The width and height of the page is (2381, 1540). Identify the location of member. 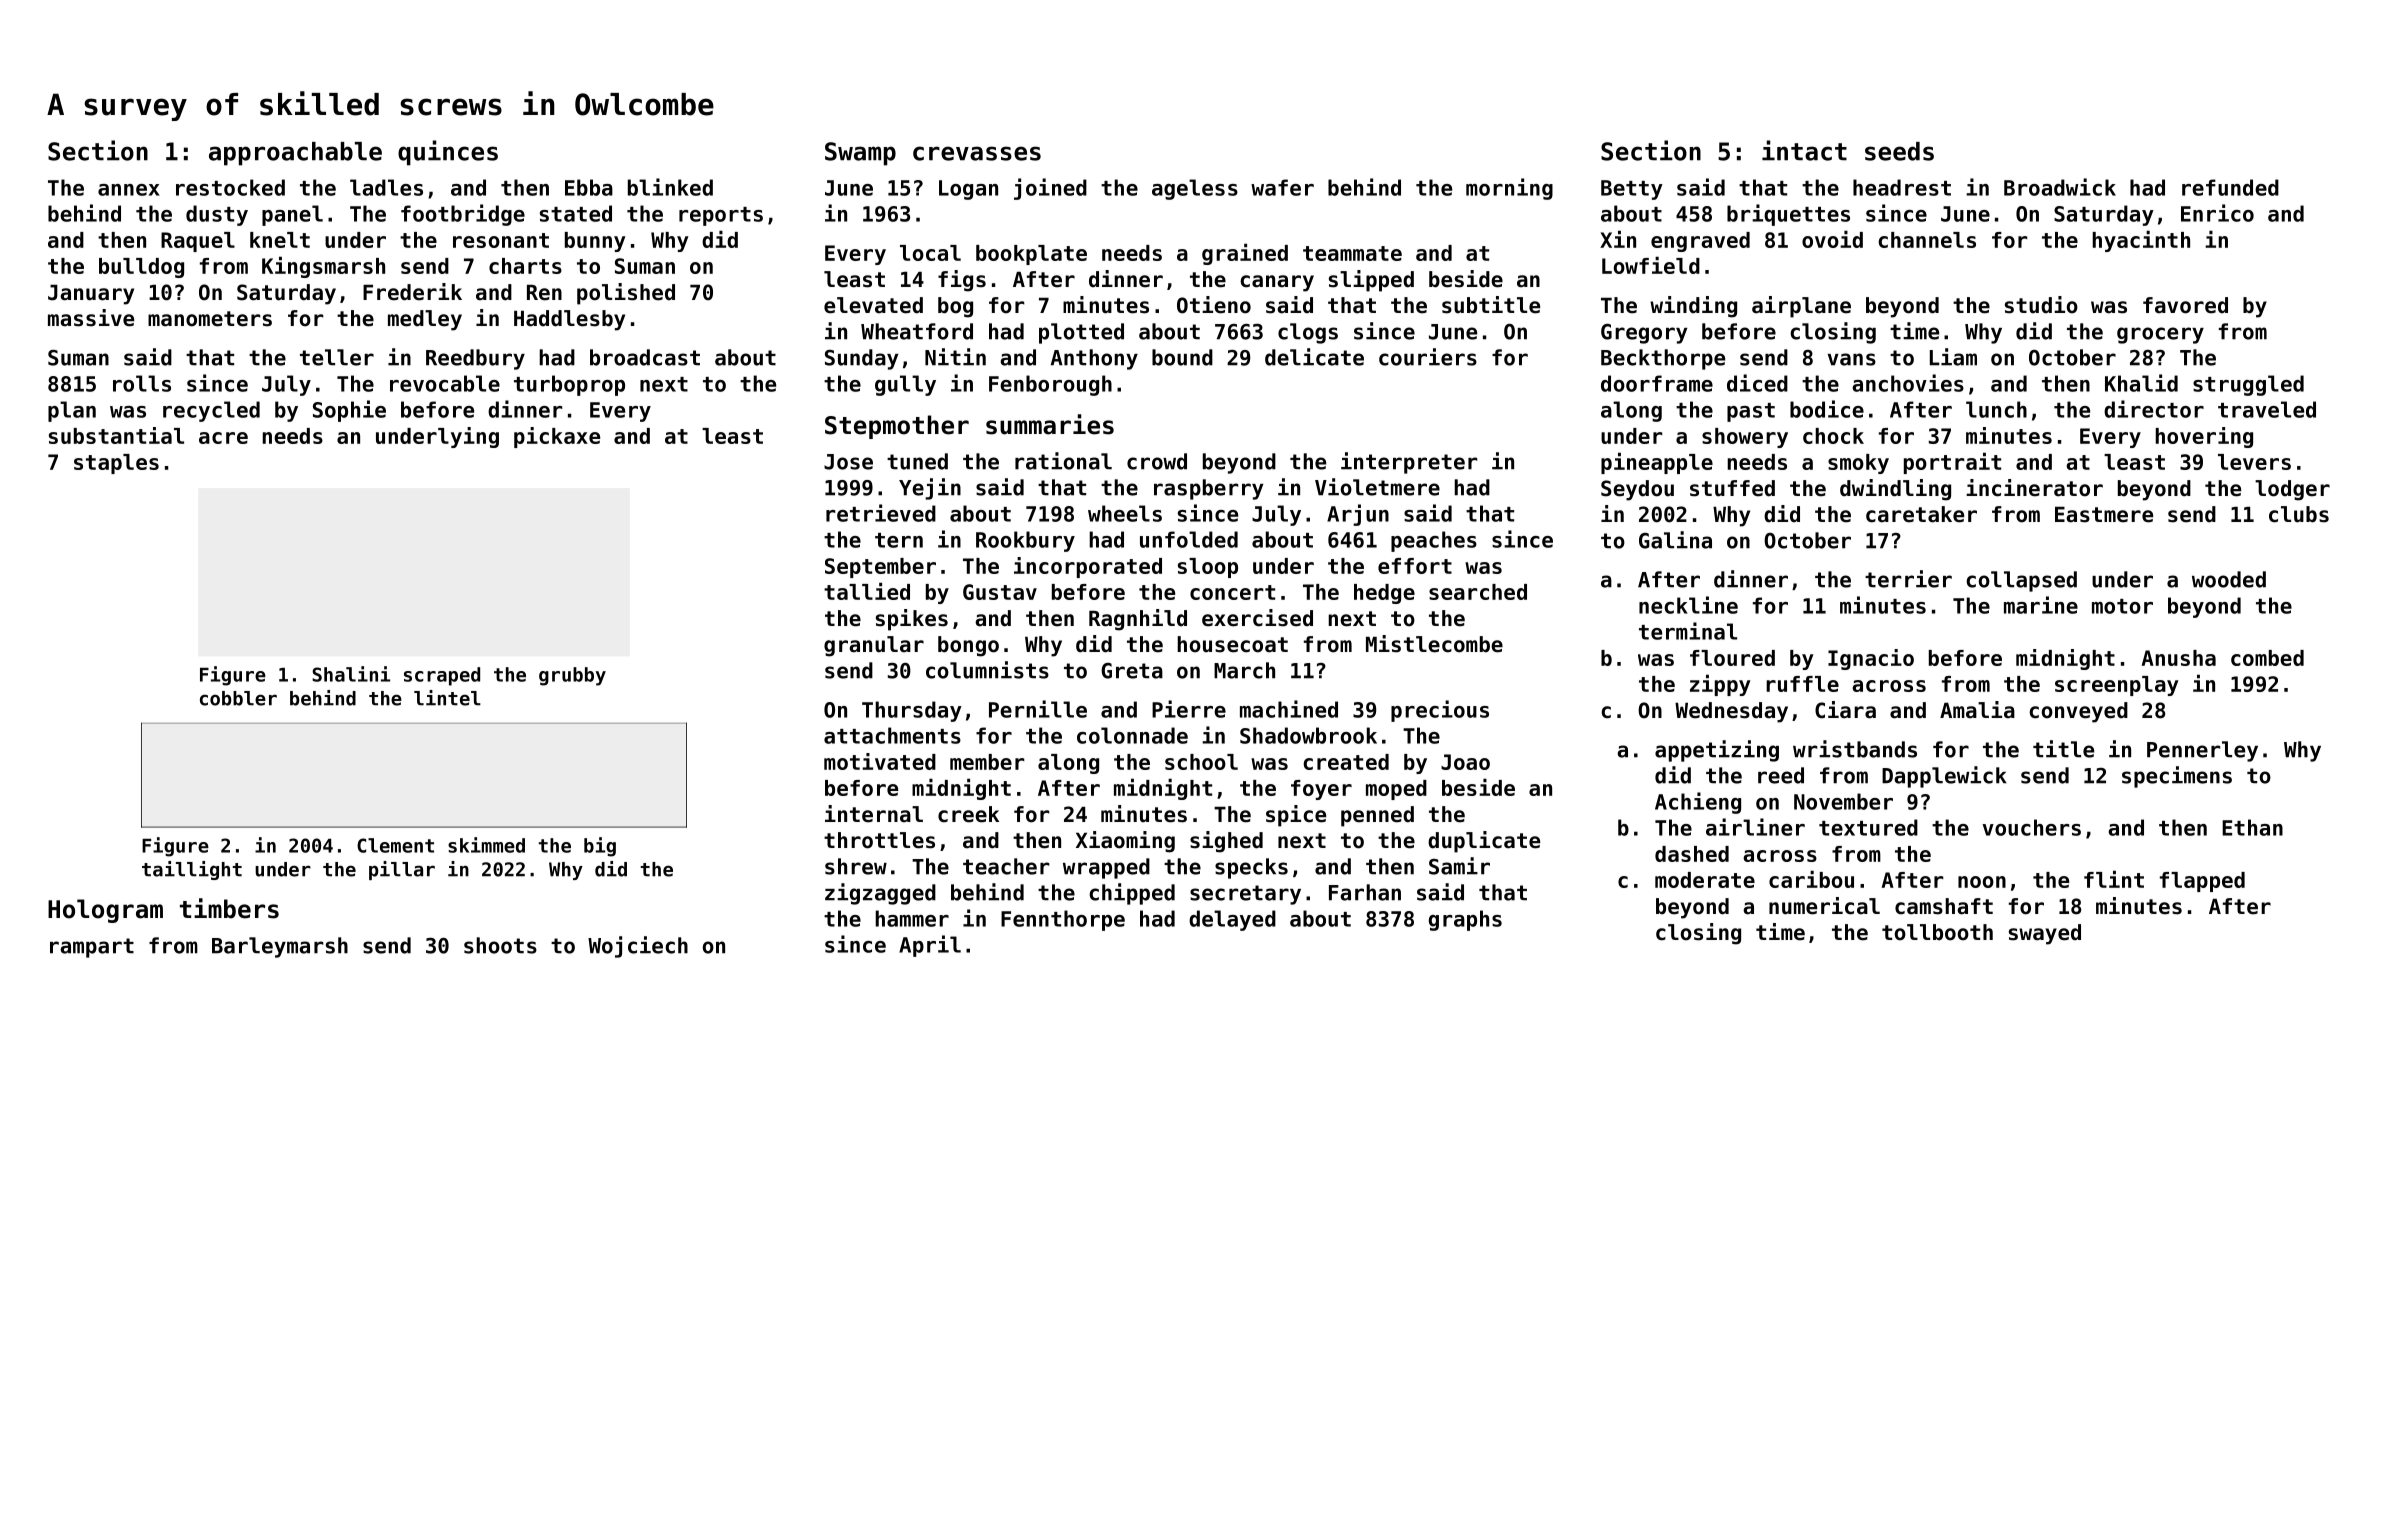
(987, 762).
